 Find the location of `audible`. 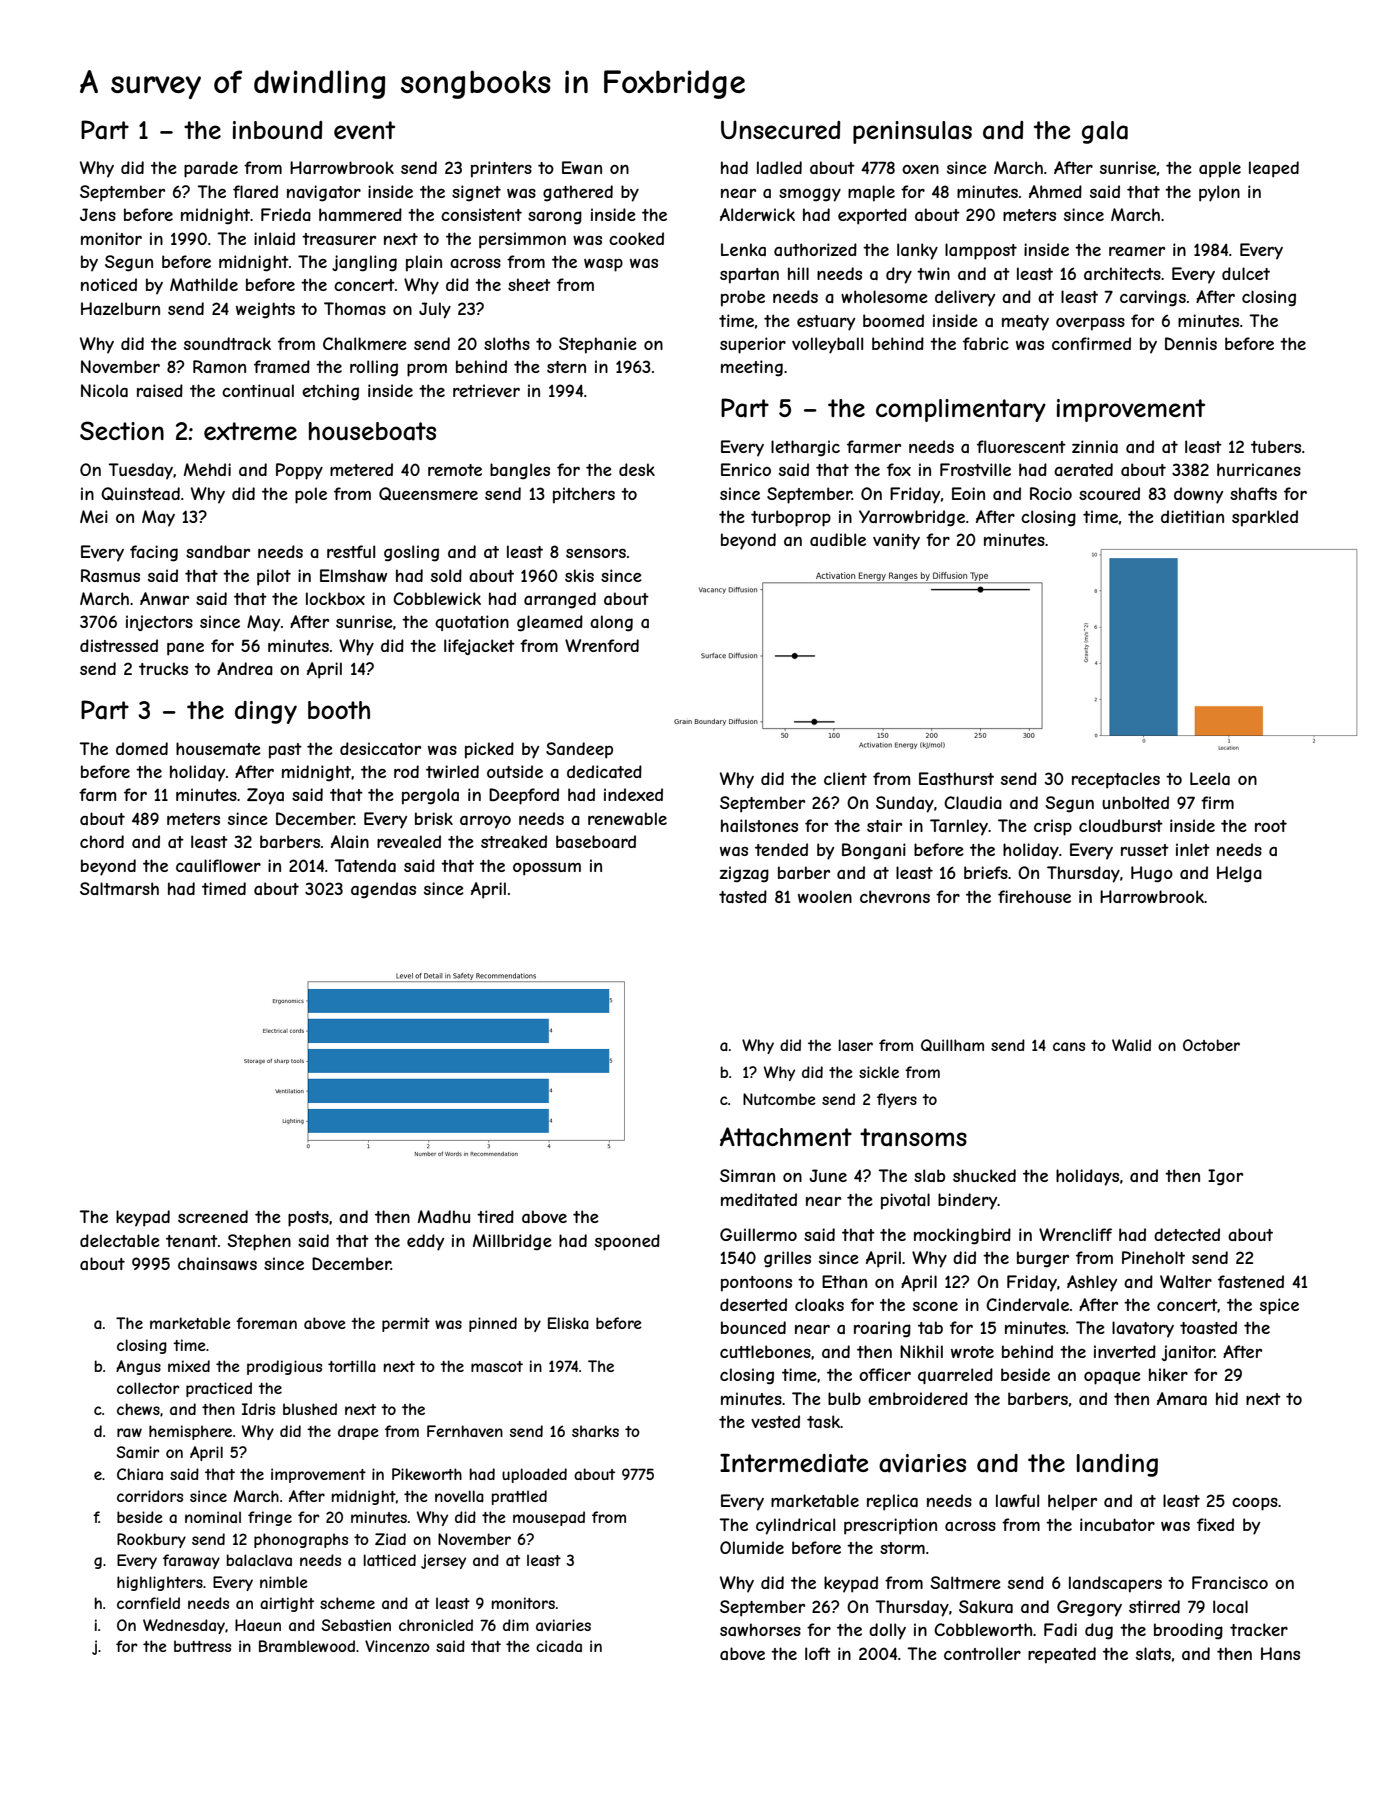

audible is located at coordinates (838, 539).
